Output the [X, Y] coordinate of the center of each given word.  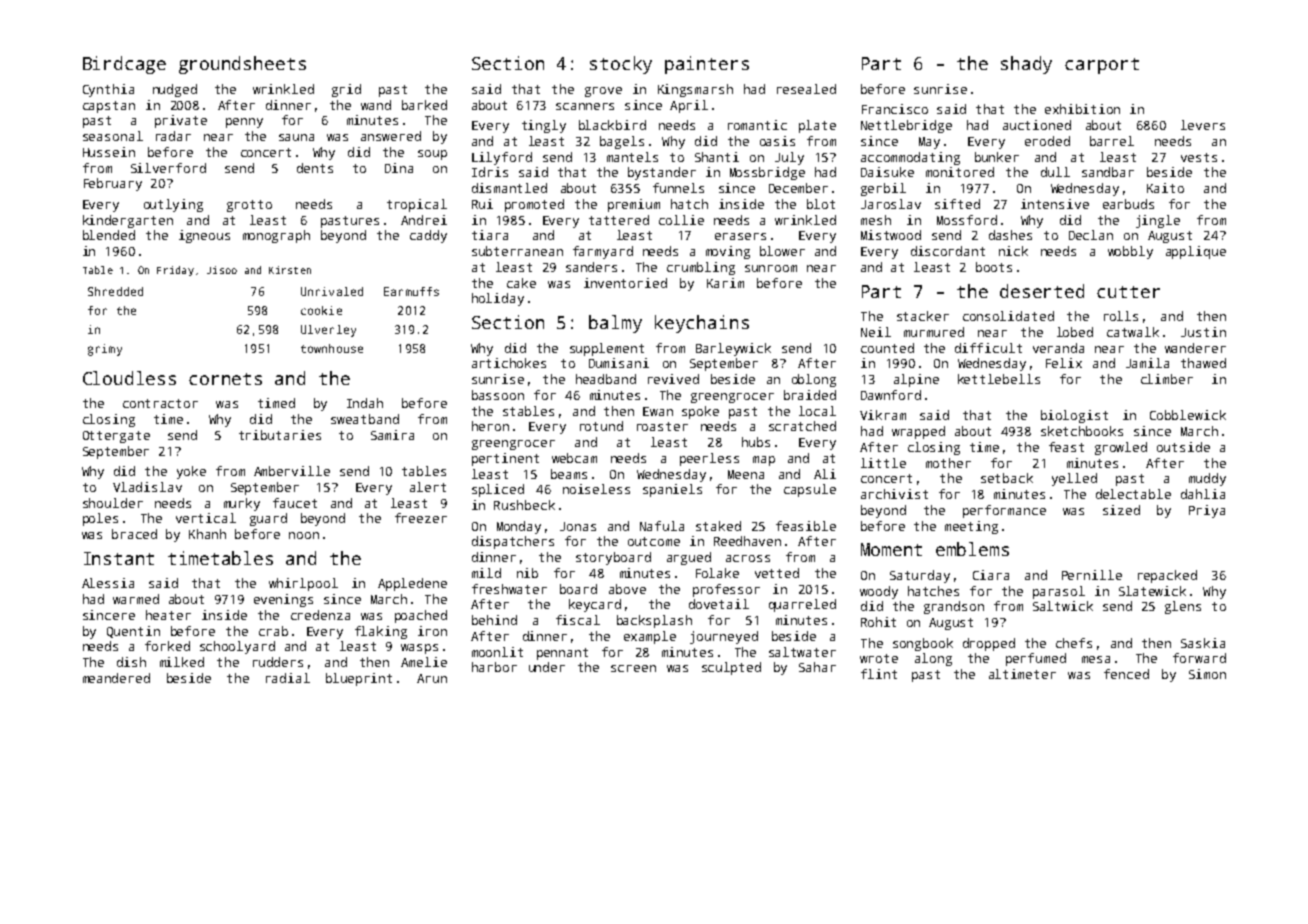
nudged [175, 90]
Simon [1207, 674]
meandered [116, 678]
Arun [432, 678]
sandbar [1108, 172]
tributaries [280, 435]
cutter [1128, 292]
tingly [544, 126]
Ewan [658, 411]
